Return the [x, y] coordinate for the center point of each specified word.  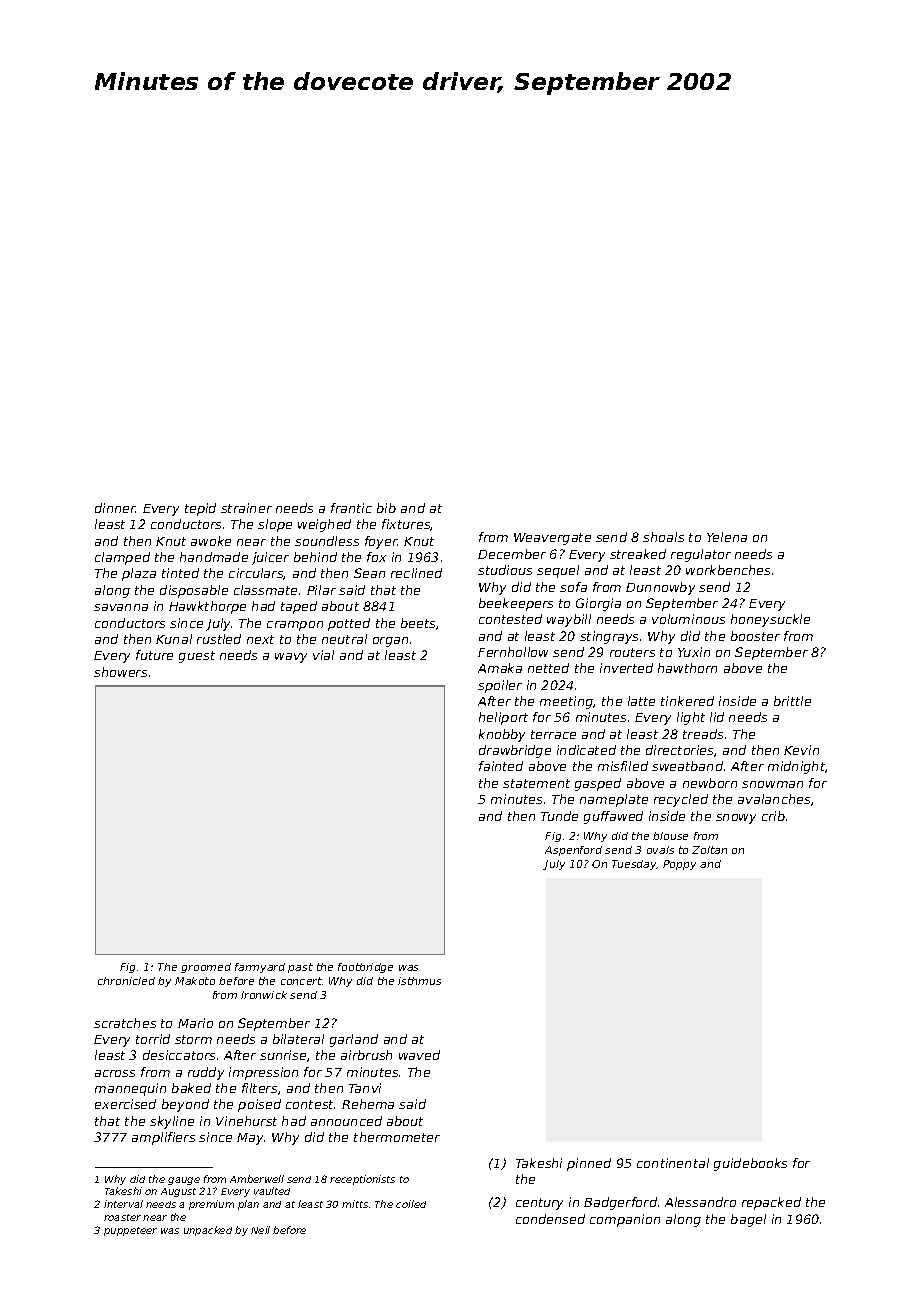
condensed [550, 1219]
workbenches [728, 570]
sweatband [687, 766]
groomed [206, 968]
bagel [748, 1220]
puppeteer [130, 1231]
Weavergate [552, 539]
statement [536, 783]
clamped [122, 558]
